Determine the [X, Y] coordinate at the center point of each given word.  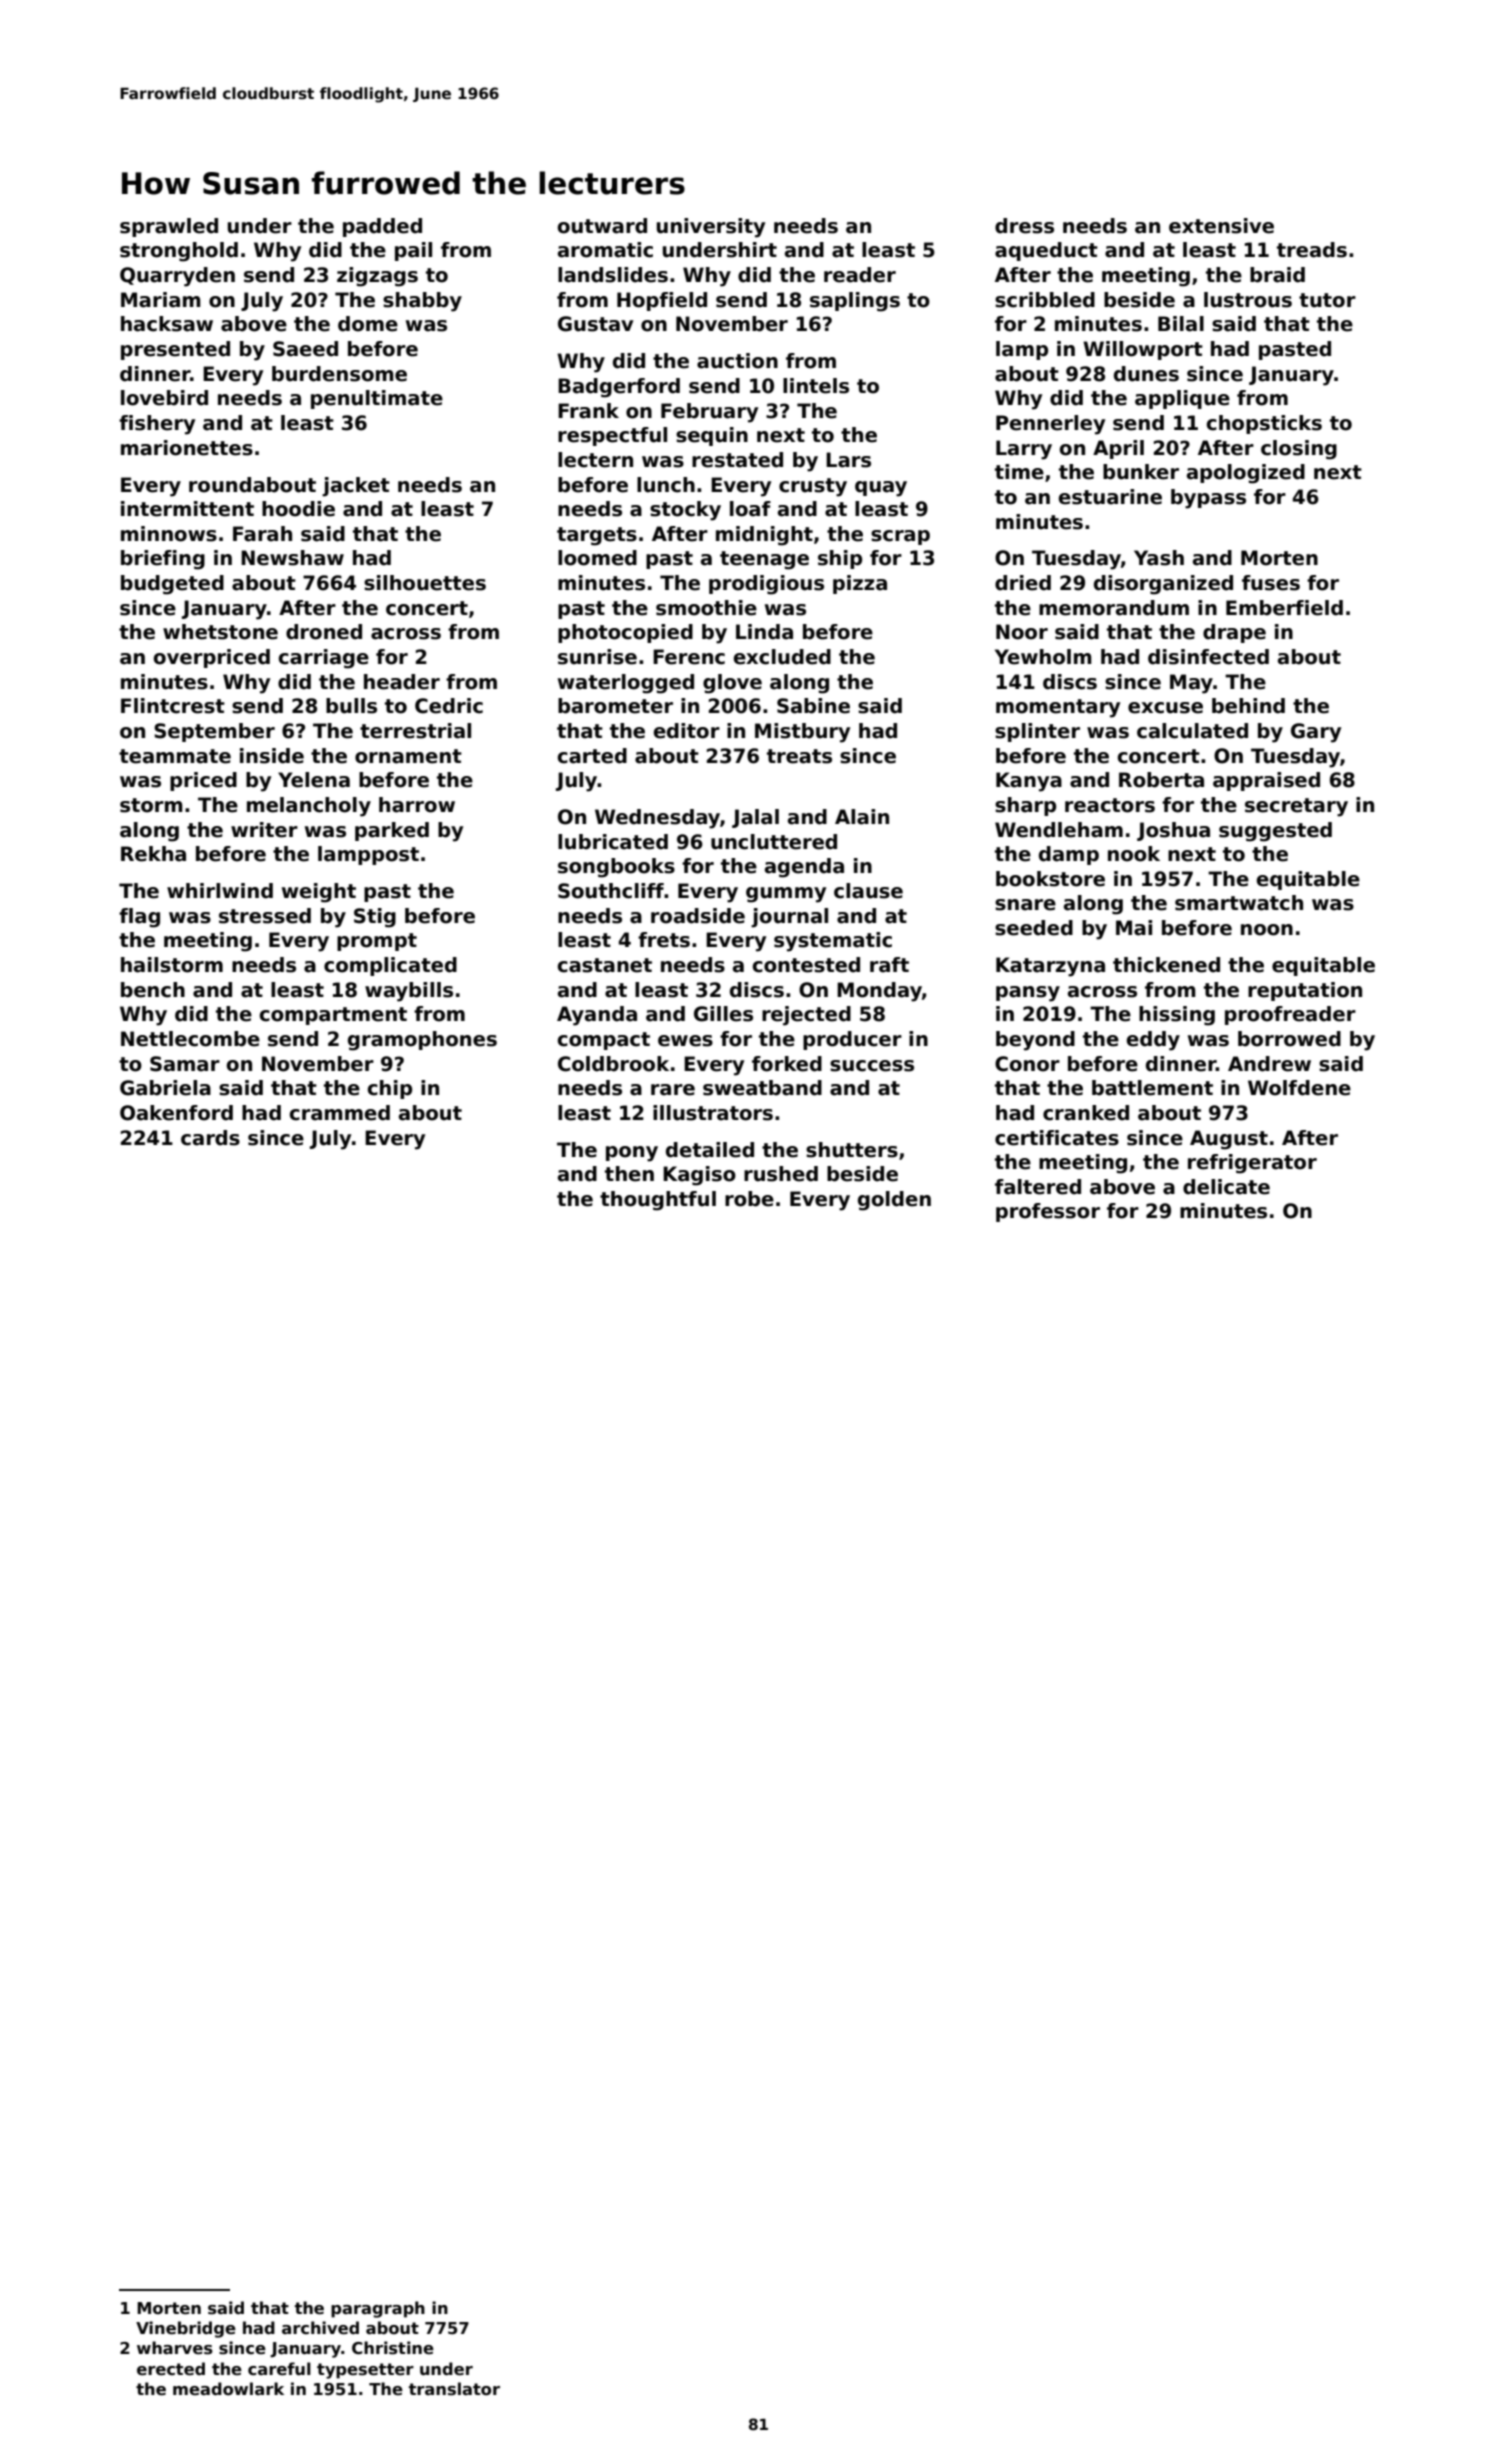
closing [1299, 450]
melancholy [309, 807]
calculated [1192, 731]
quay [881, 489]
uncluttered [774, 842]
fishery [157, 425]
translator [454, 2389]
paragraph [378, 2309]
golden [894, 1201]
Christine [393, 2348]
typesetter [365, 2371]
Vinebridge [186, 2329]
